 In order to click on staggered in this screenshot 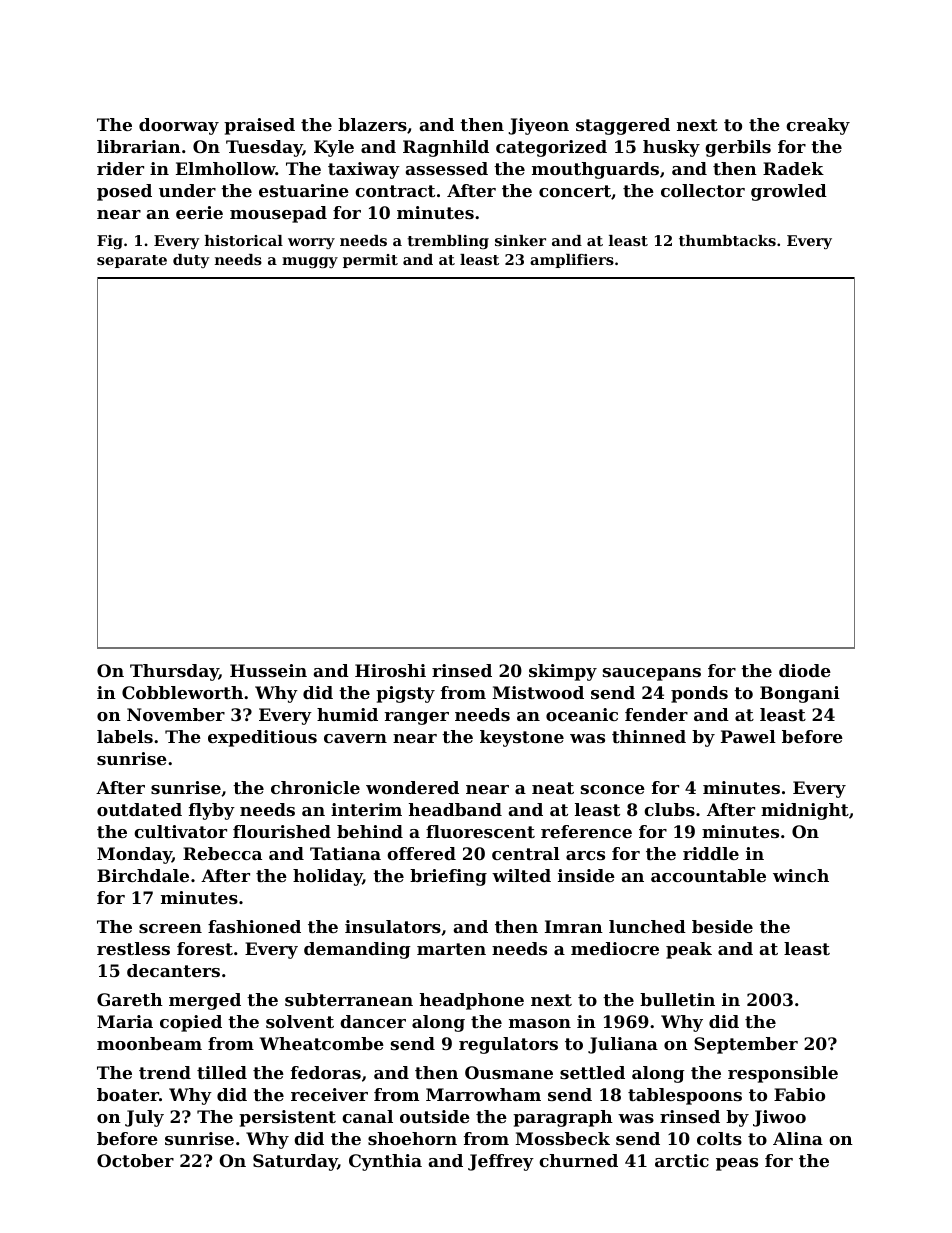, I will do `click(623, 126)`.
